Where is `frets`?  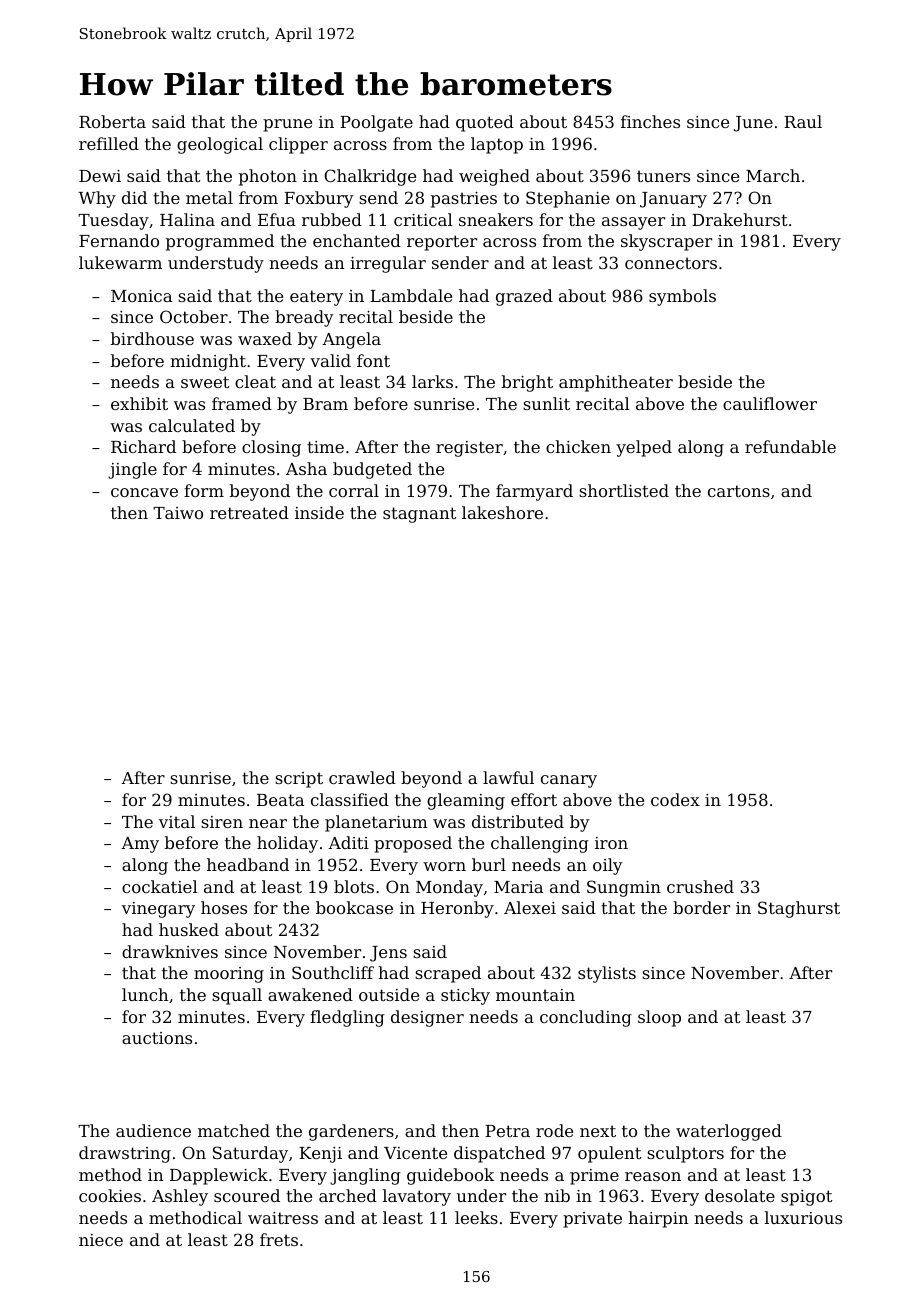 frets is located at coordinates (279, 1239).
